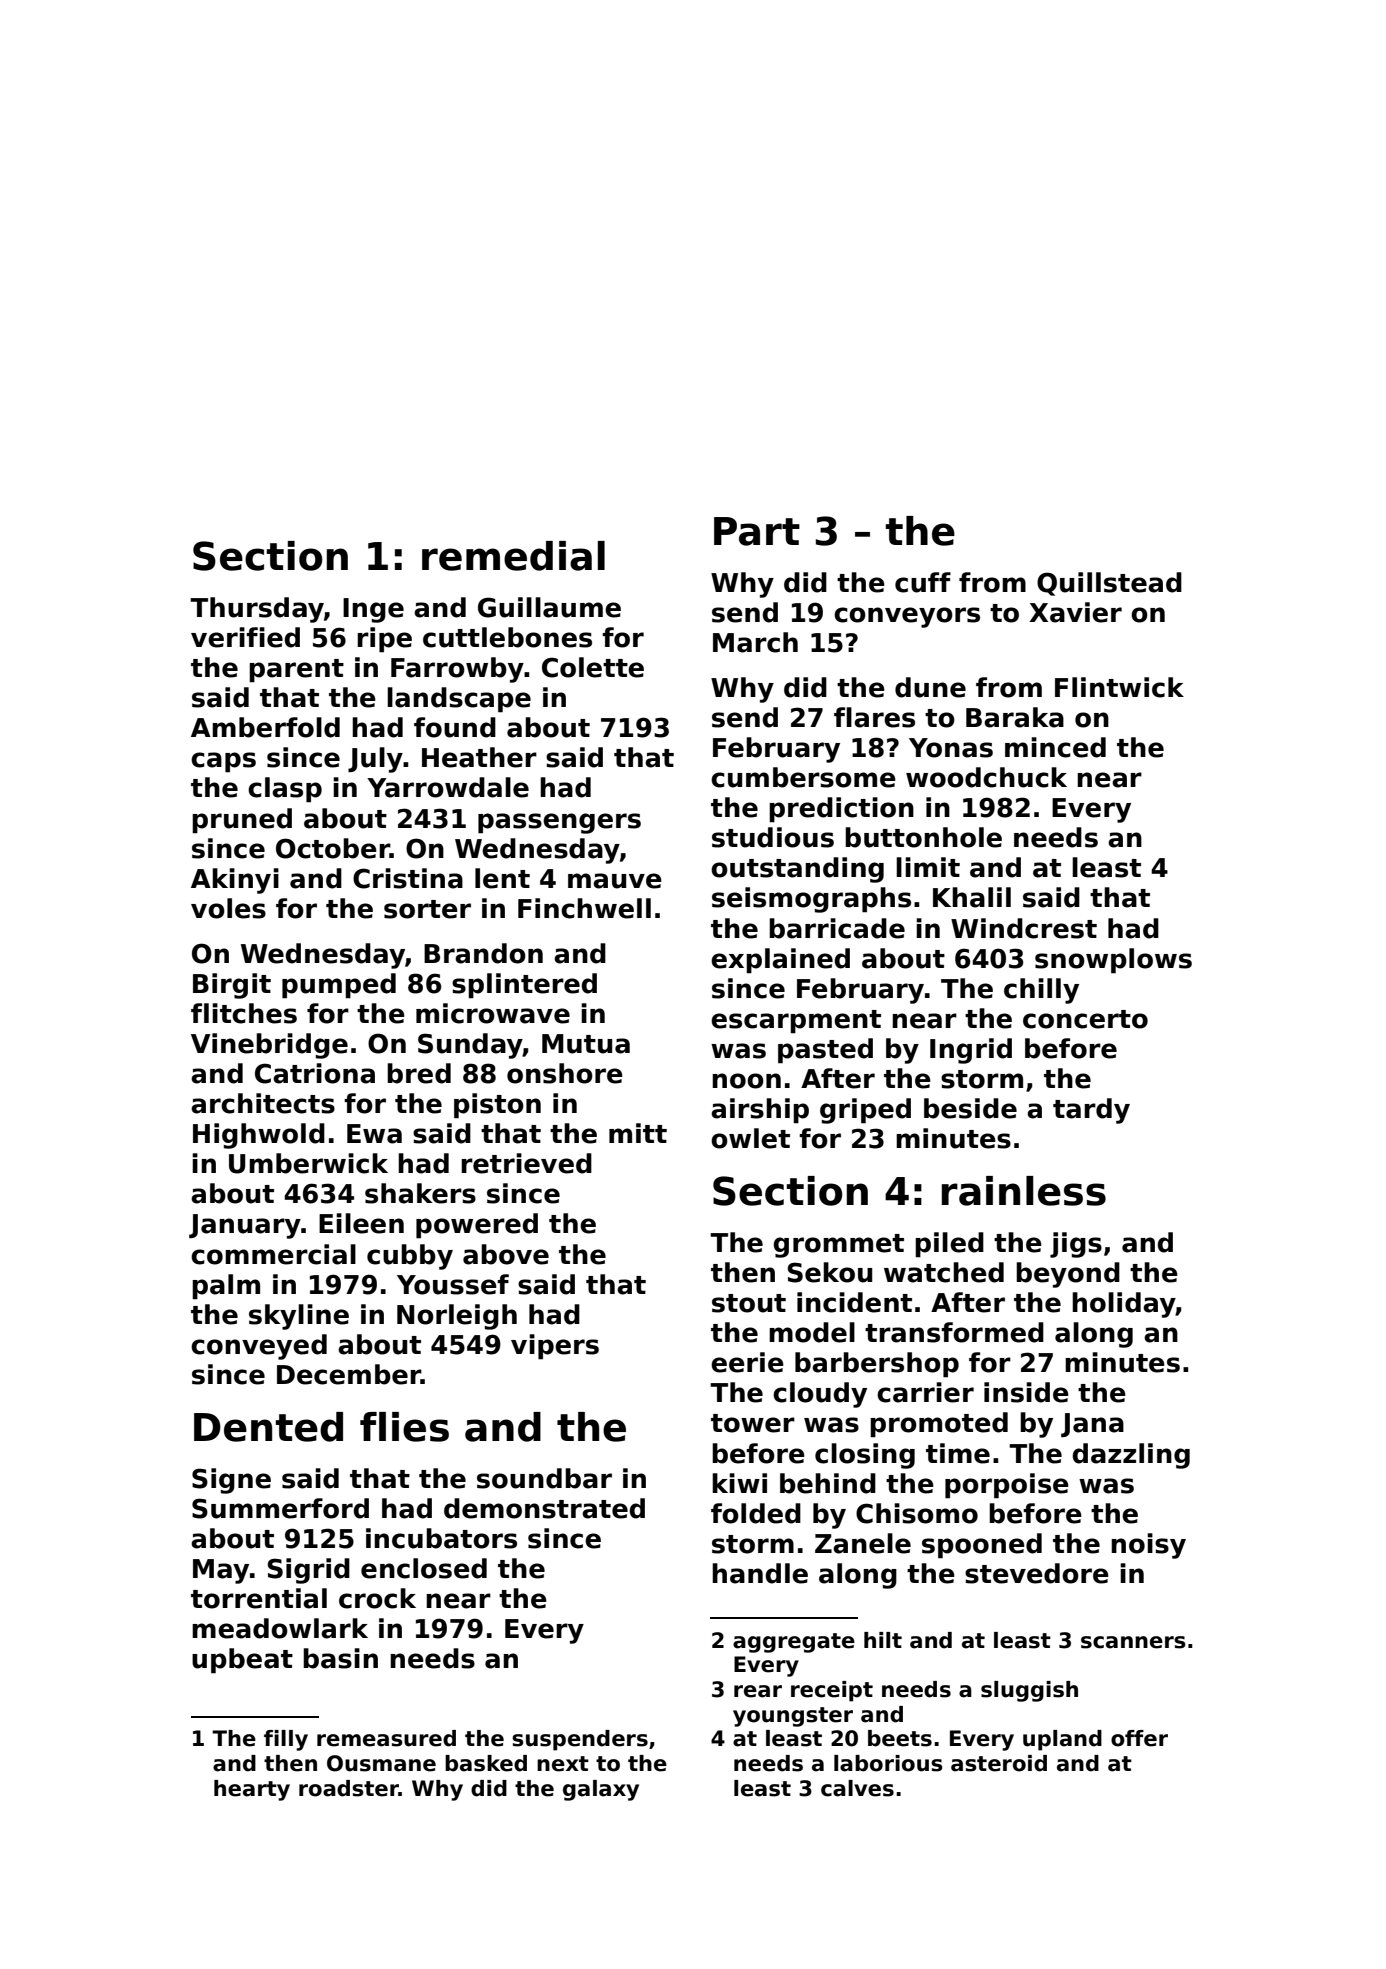 The width and height of the screenshot is (1386, 1969). I want to click on hearty, so click(252, 1790).
